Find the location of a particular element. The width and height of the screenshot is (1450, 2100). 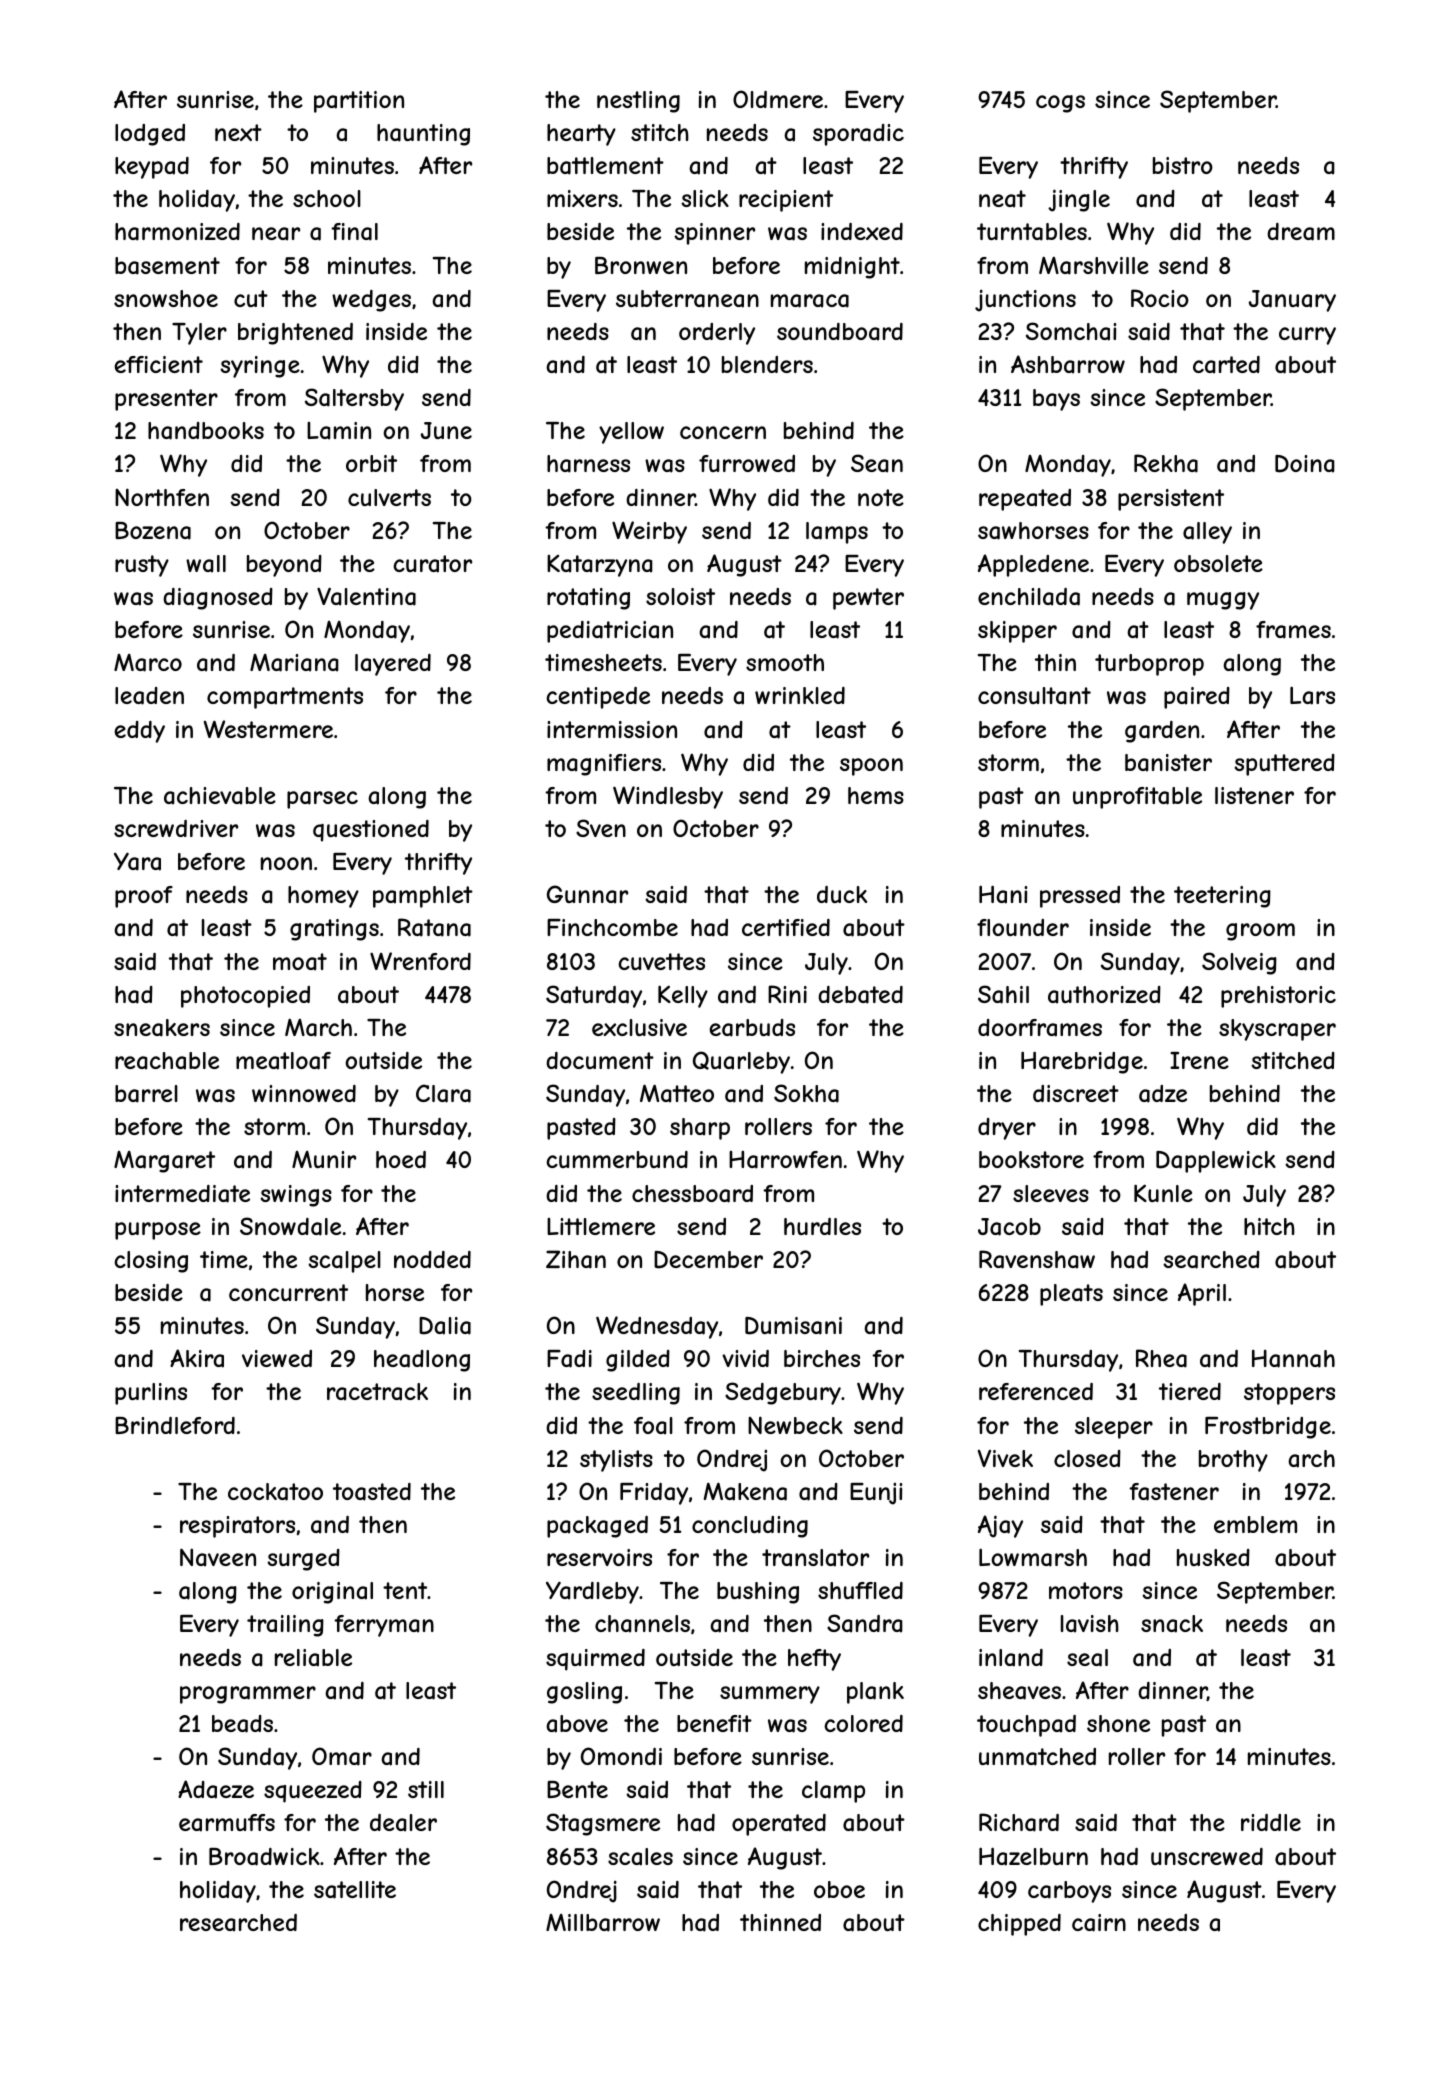

Ratana is located at coordinates (434, 927).
